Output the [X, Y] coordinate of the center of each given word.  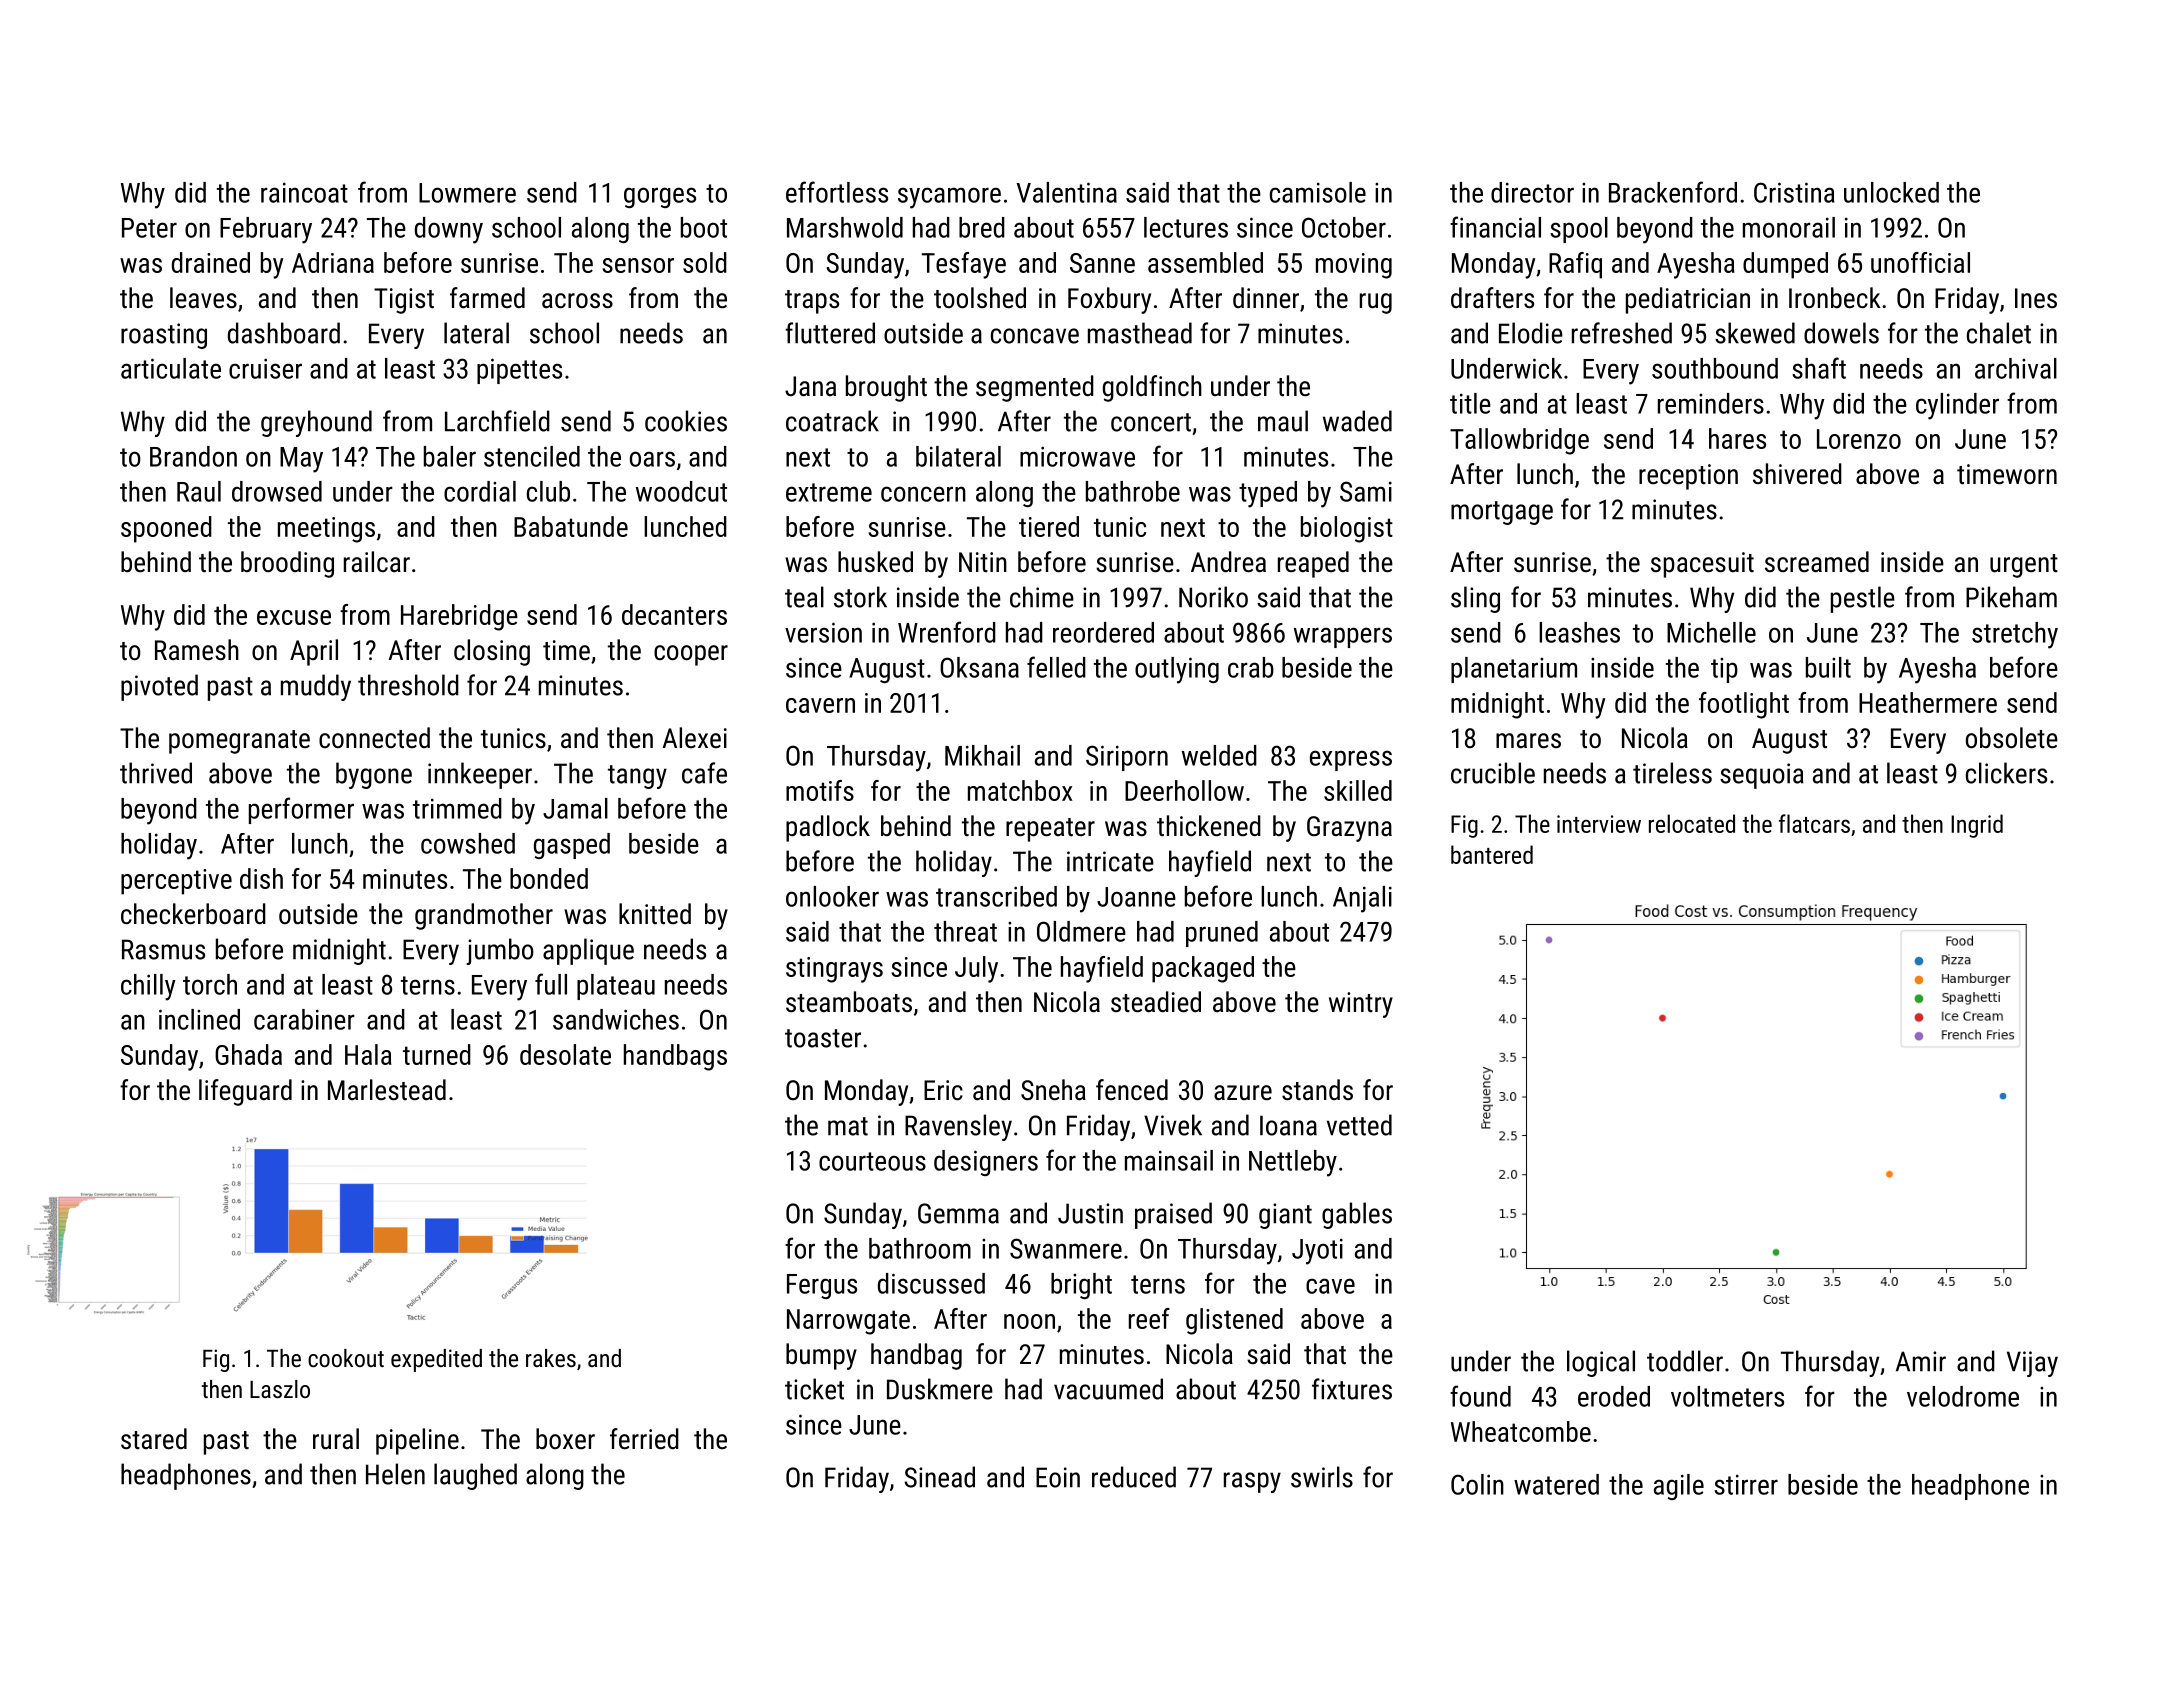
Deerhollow [1184, 790]
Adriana [333, 262]
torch [210, 984]
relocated [1692, 823]
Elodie [1531, 333]
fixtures [1352, 1389]
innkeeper [480, 775]
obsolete [2012, 738]
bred [982, 227]
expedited [436, 1360]
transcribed [996, 896]
